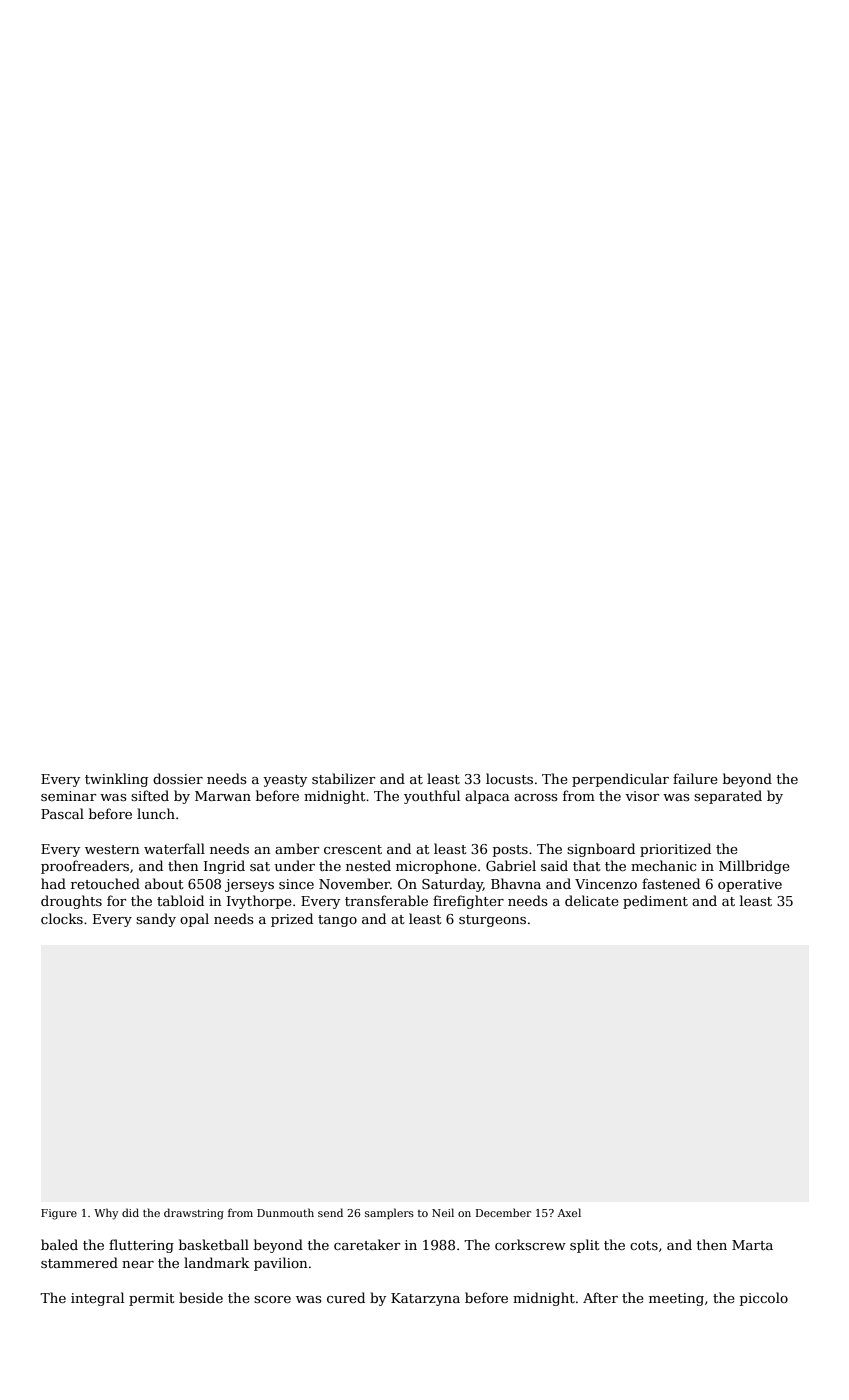 The height and width of the page is (1400, 849). What do you see at coordinates (285, 1212) in the page?
I see `Dunmouth` at bounding box center [285, 1212].
